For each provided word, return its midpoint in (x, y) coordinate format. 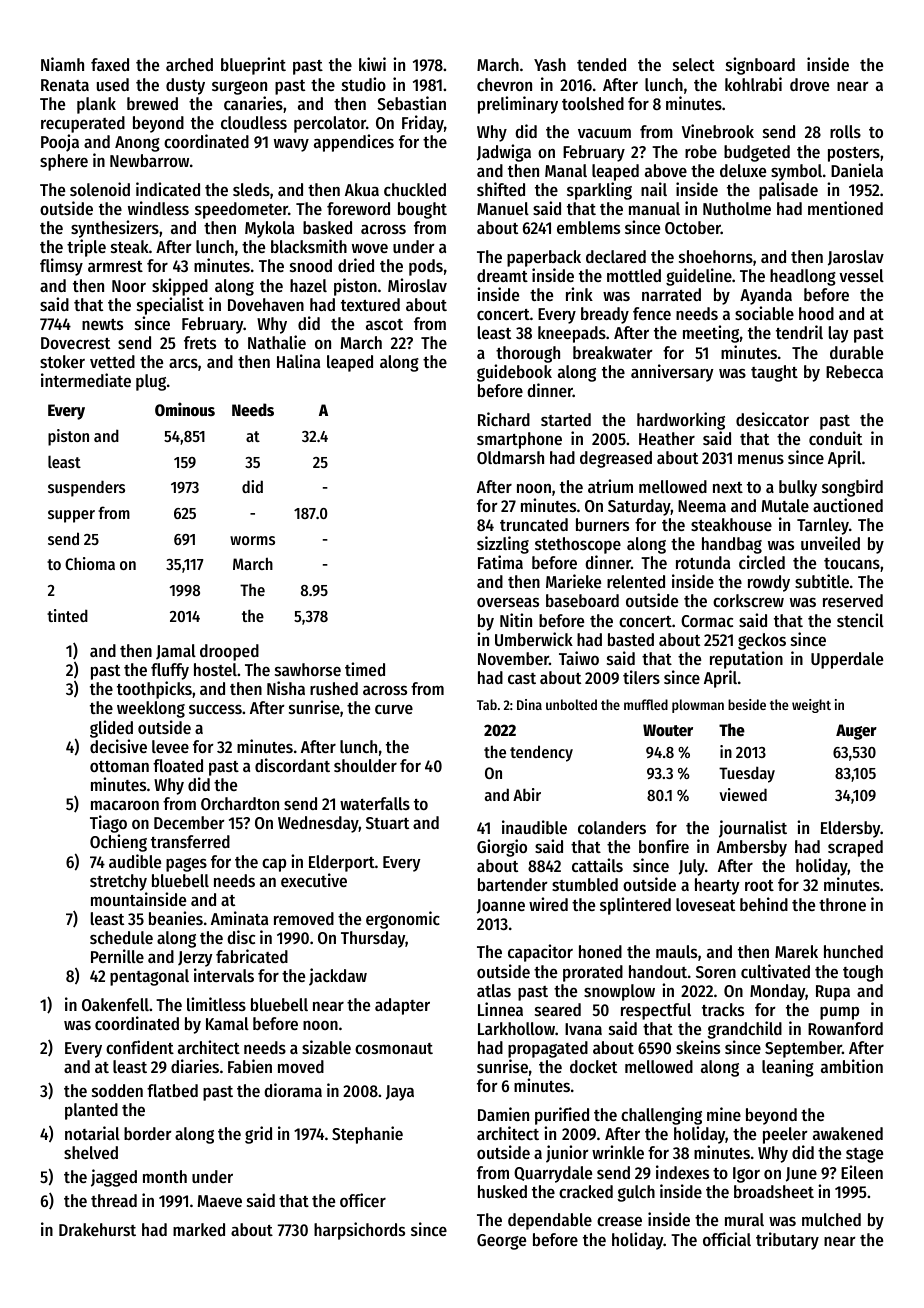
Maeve (220, 1201)
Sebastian (411, 103)
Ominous (185, 409)
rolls (845, 131)
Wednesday (318, 824)
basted (631, 639)
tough (863, 973)
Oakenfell (115, 1004)
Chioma (90, 563)
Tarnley (823, 526)
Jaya (400, 1093)
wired (548, 904)
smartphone (519, 440)
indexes (682, 1172)
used (113, 84)
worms (252, 540)
